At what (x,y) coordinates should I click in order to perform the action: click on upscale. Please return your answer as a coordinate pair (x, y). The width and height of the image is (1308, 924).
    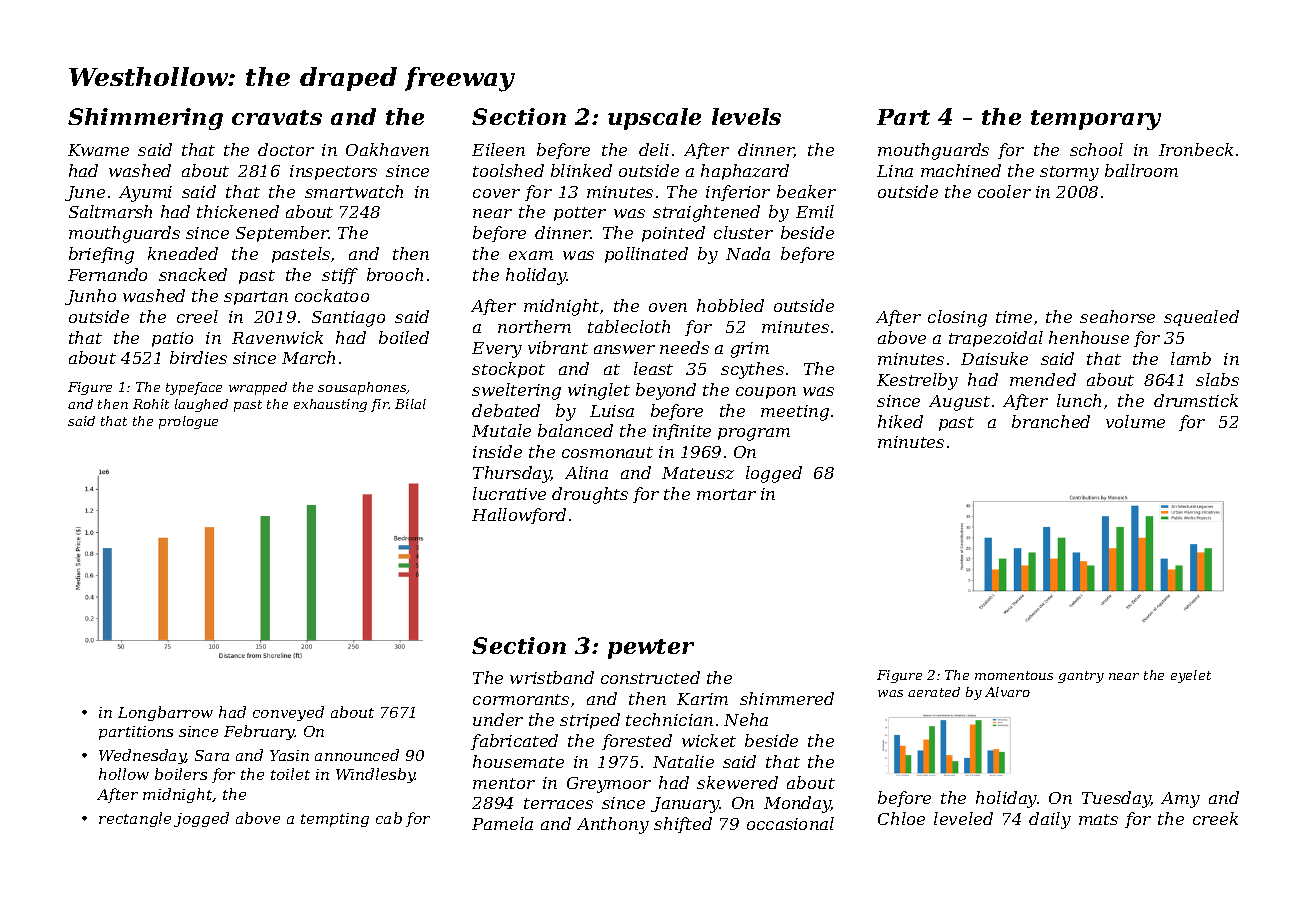
    Looking at the image, I should click on (654, 119).
